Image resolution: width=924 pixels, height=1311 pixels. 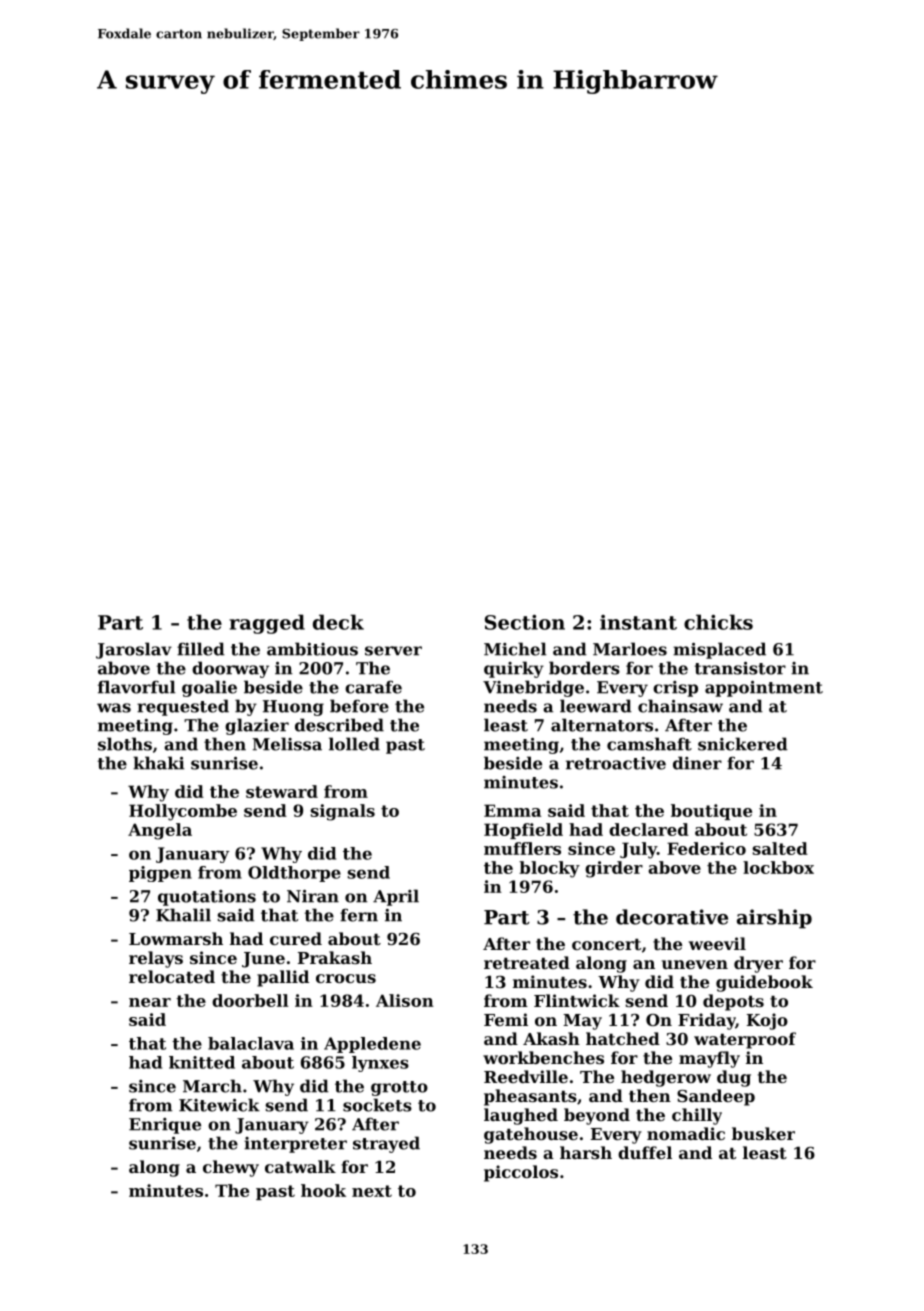 I want to click on Enrique, so click(x=165, y=1126).
